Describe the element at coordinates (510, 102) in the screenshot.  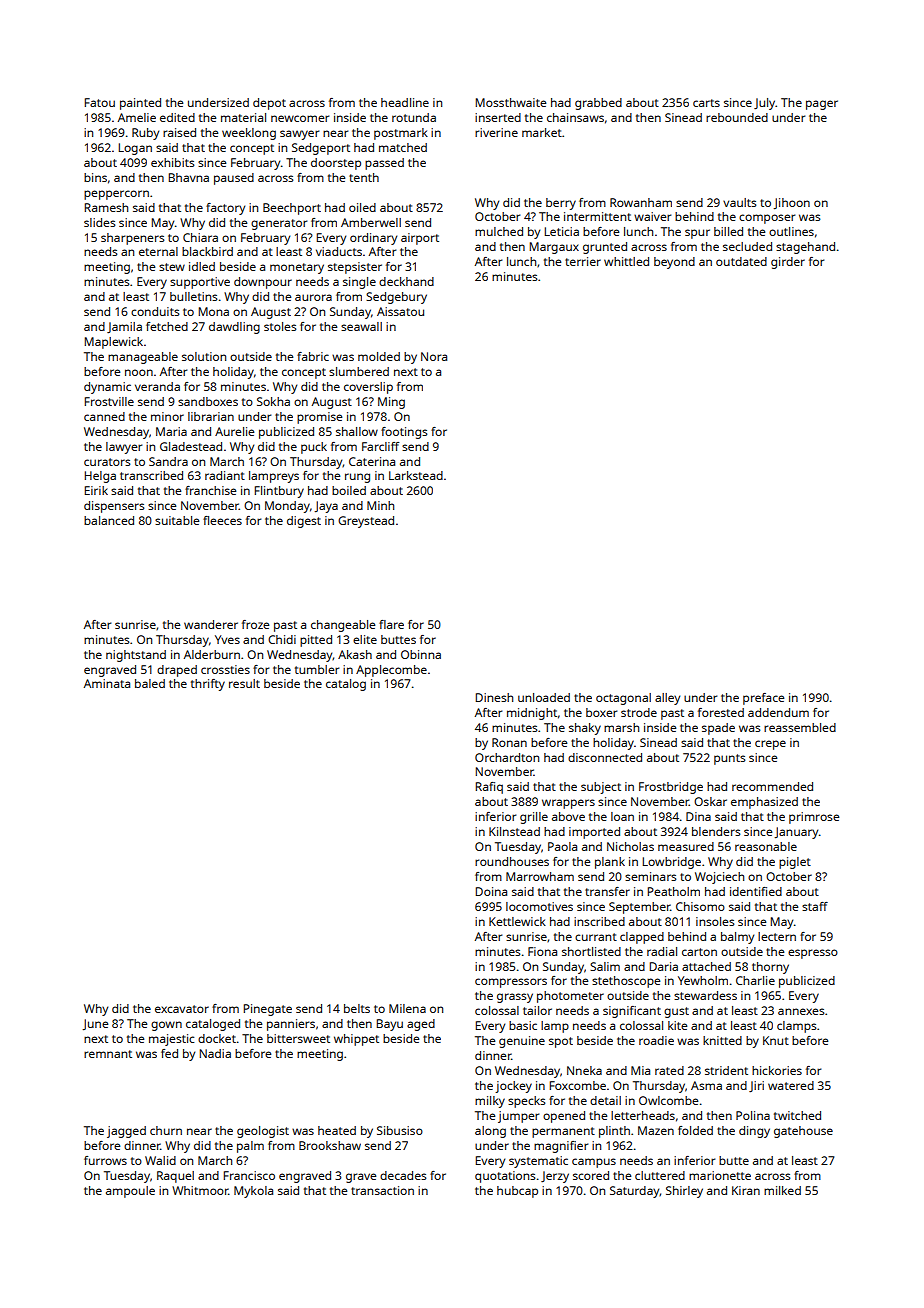
I see `Mossthwaite` at that location.
